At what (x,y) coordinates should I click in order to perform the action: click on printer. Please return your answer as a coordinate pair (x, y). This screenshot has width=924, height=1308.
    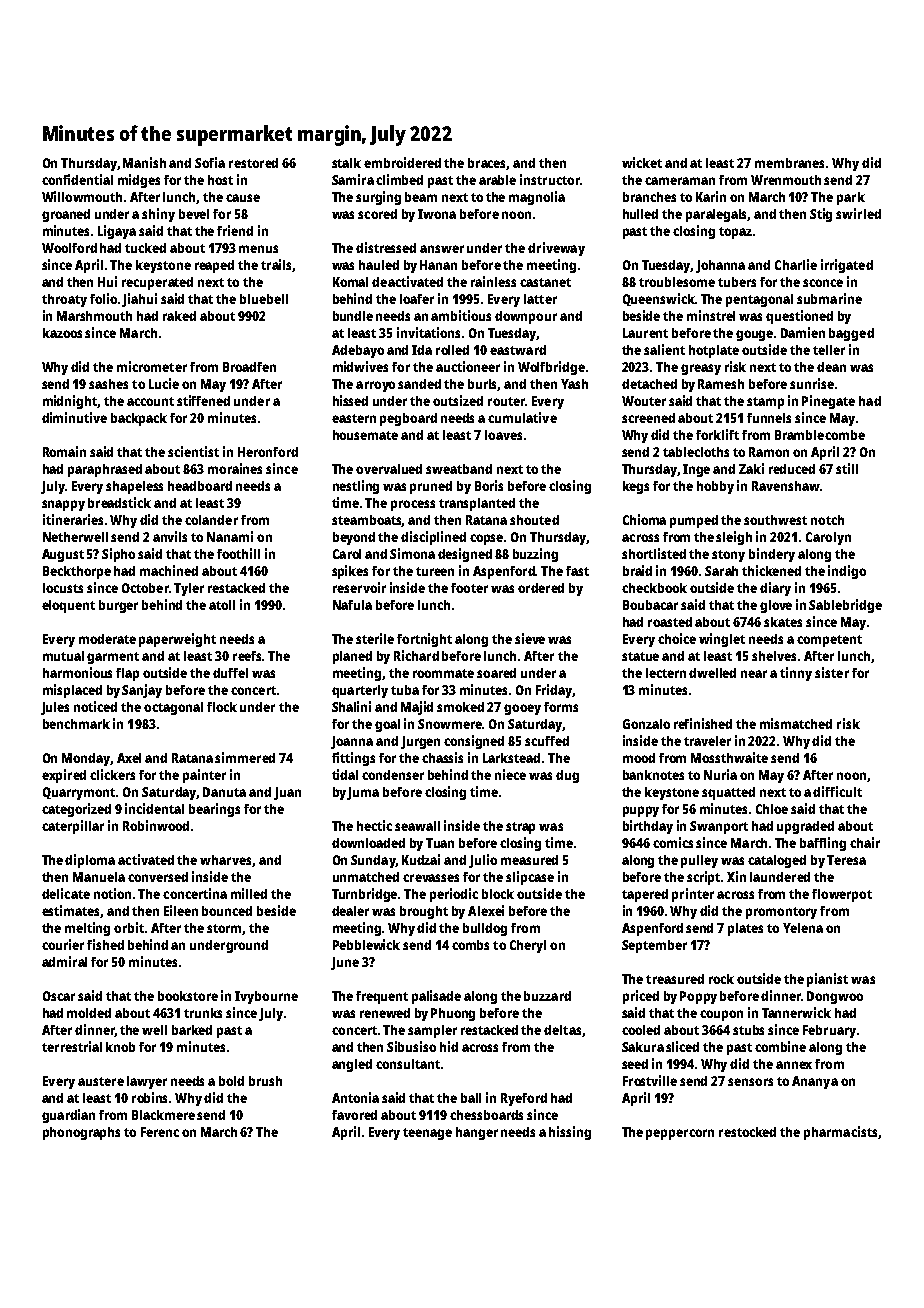
    Looking at the image, I should click on (693, 895).
